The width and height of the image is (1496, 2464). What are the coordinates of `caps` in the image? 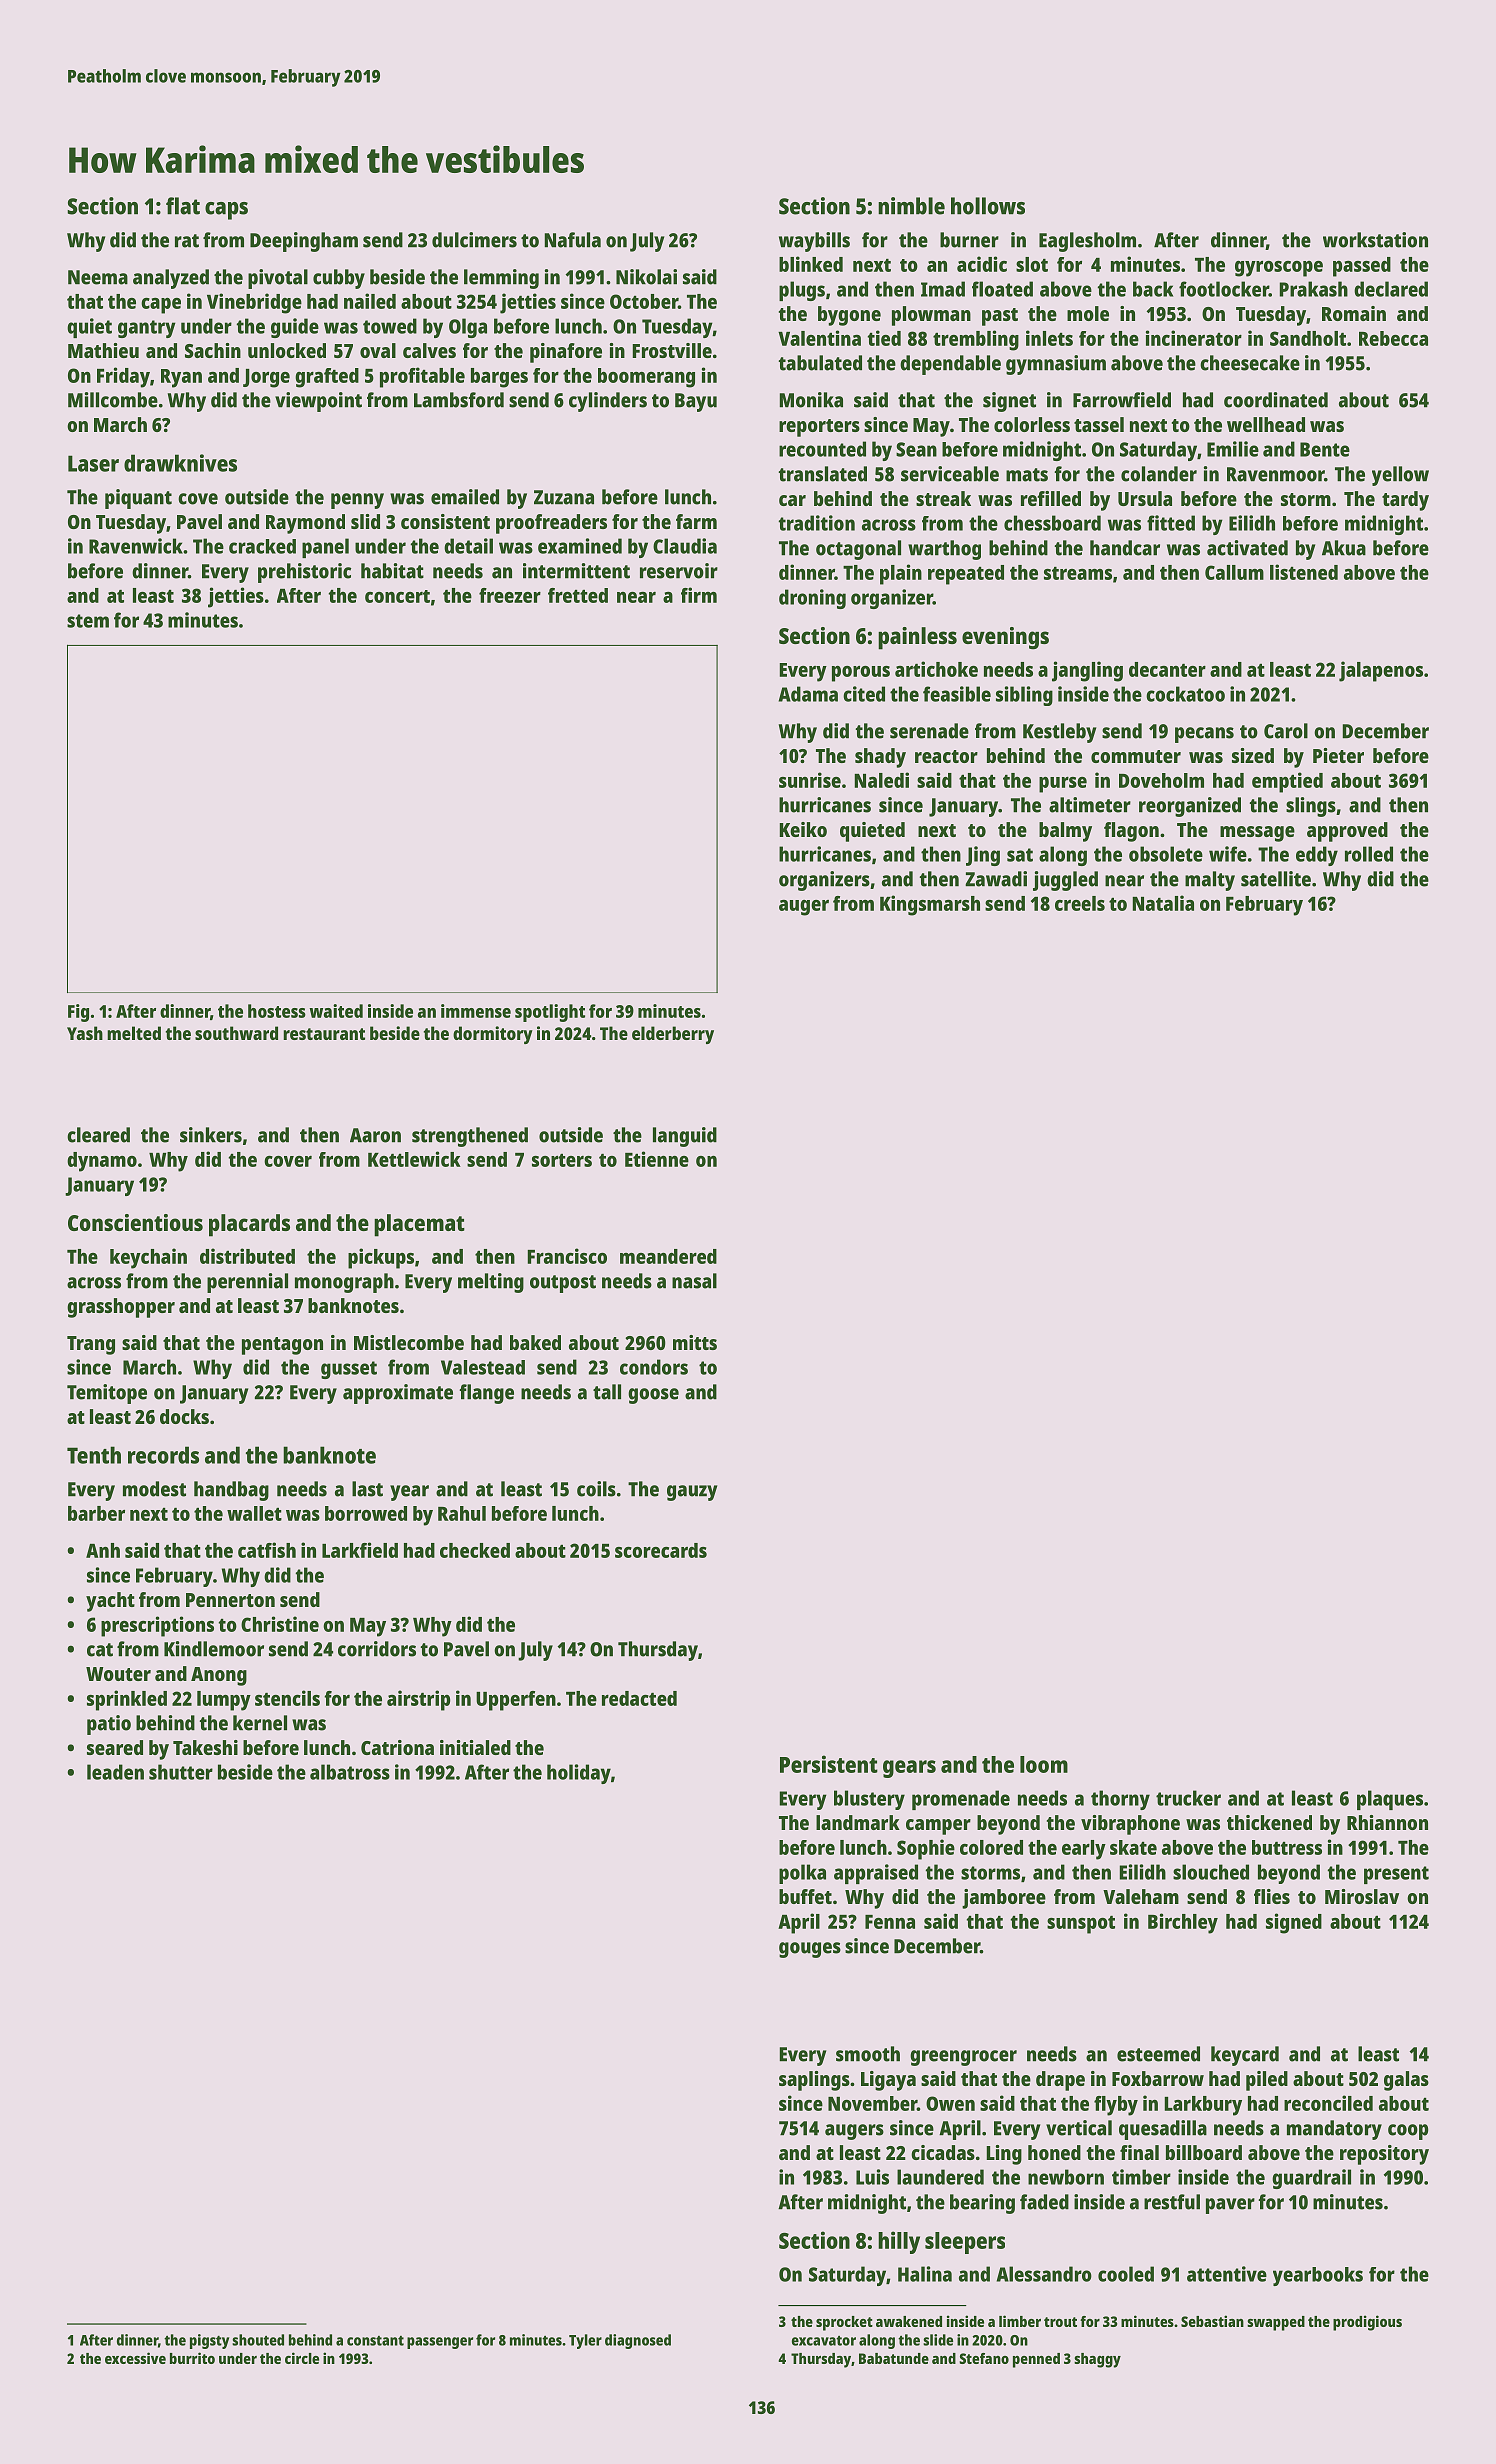 It's located at (226, 211).
